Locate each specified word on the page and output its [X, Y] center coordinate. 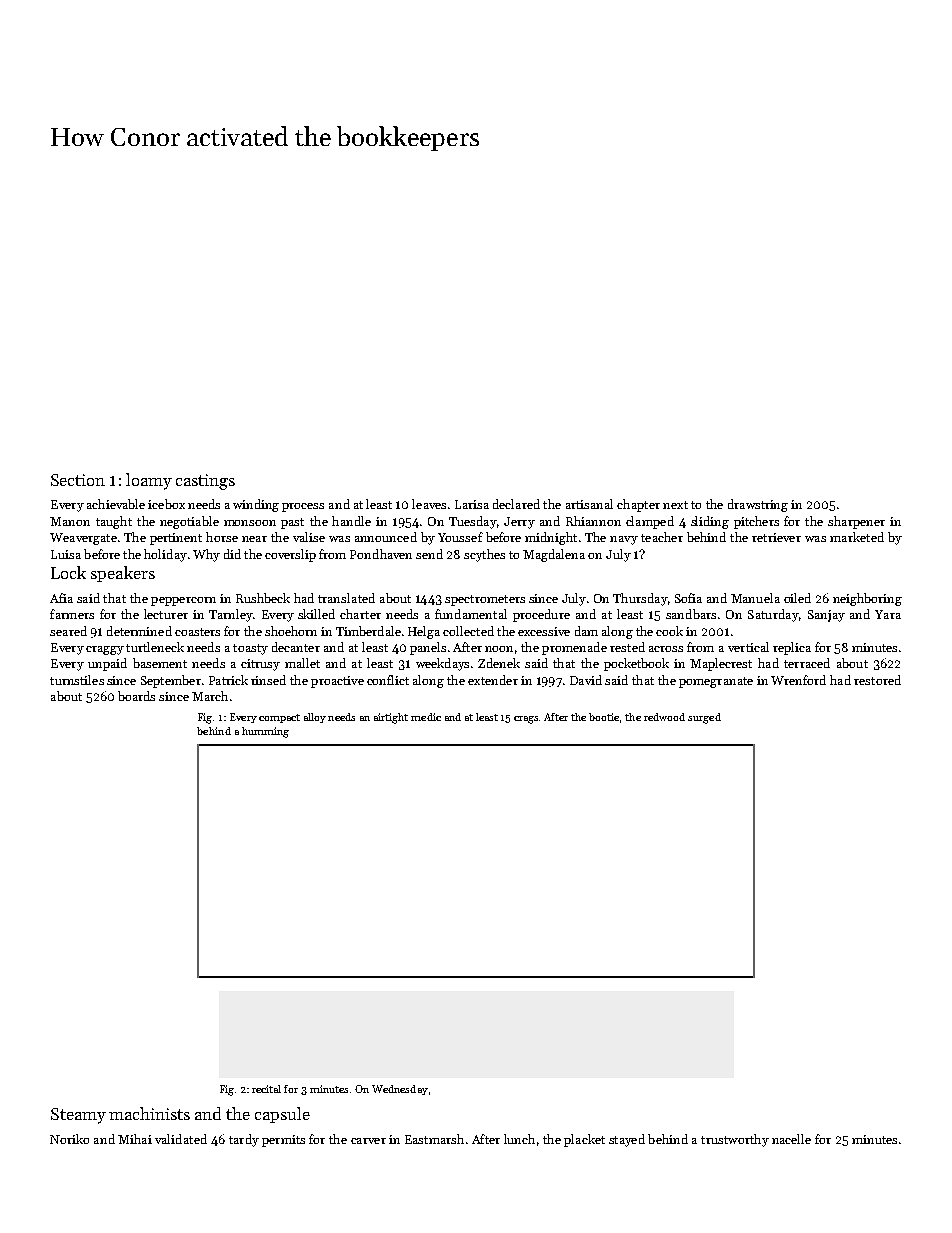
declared [516, 504]
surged [704, 718]
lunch [519, 1139]
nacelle [791, 1139]
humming [265, 732]
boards [136, 696]
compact [279, 718]
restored [877, 680]
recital [266, 1089]
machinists [149, 1113]
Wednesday [400, 1090]
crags [527, 720]
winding [256, 505]
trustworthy [735, 1140]
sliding [710, 522]
